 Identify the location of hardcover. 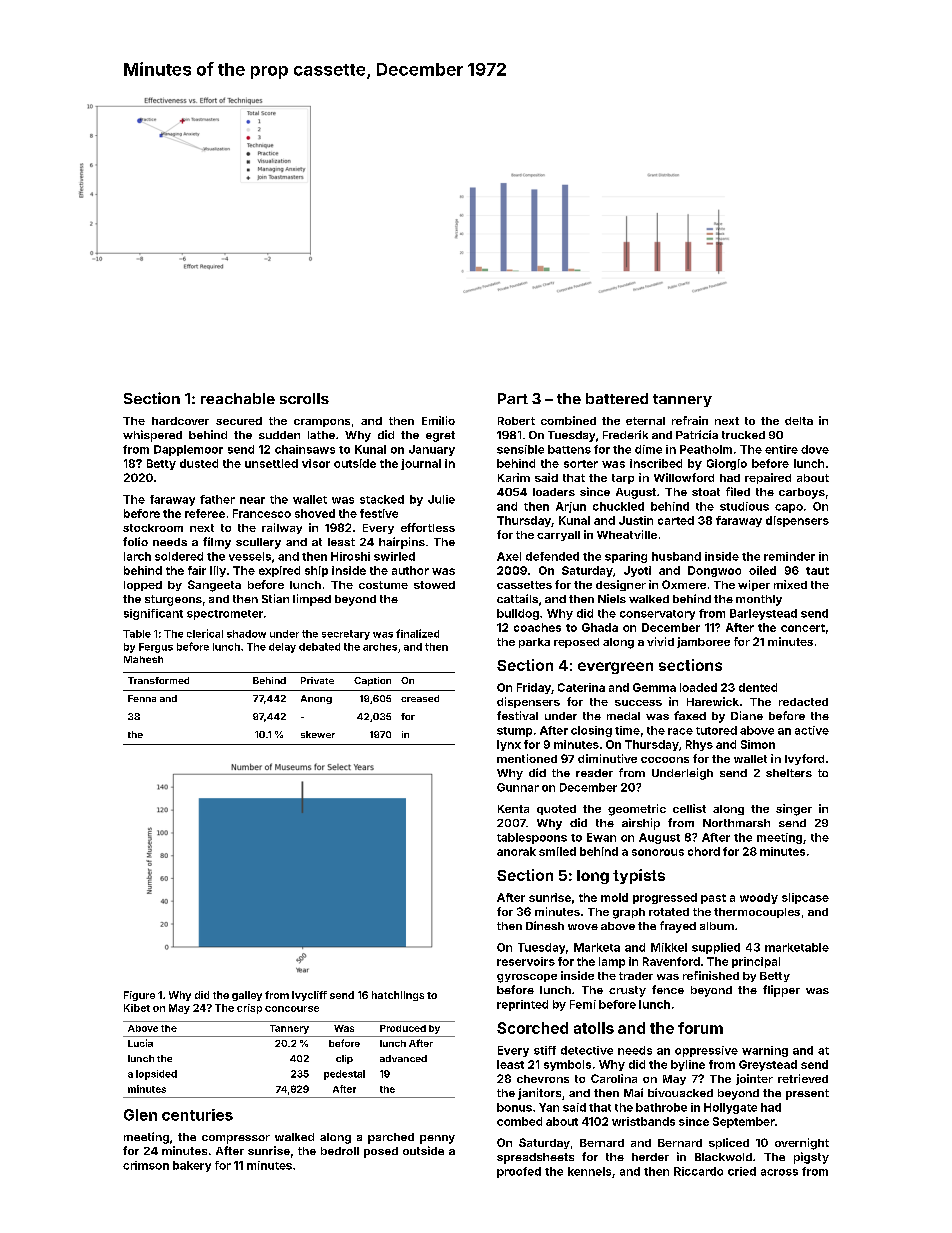
(180, 421).
